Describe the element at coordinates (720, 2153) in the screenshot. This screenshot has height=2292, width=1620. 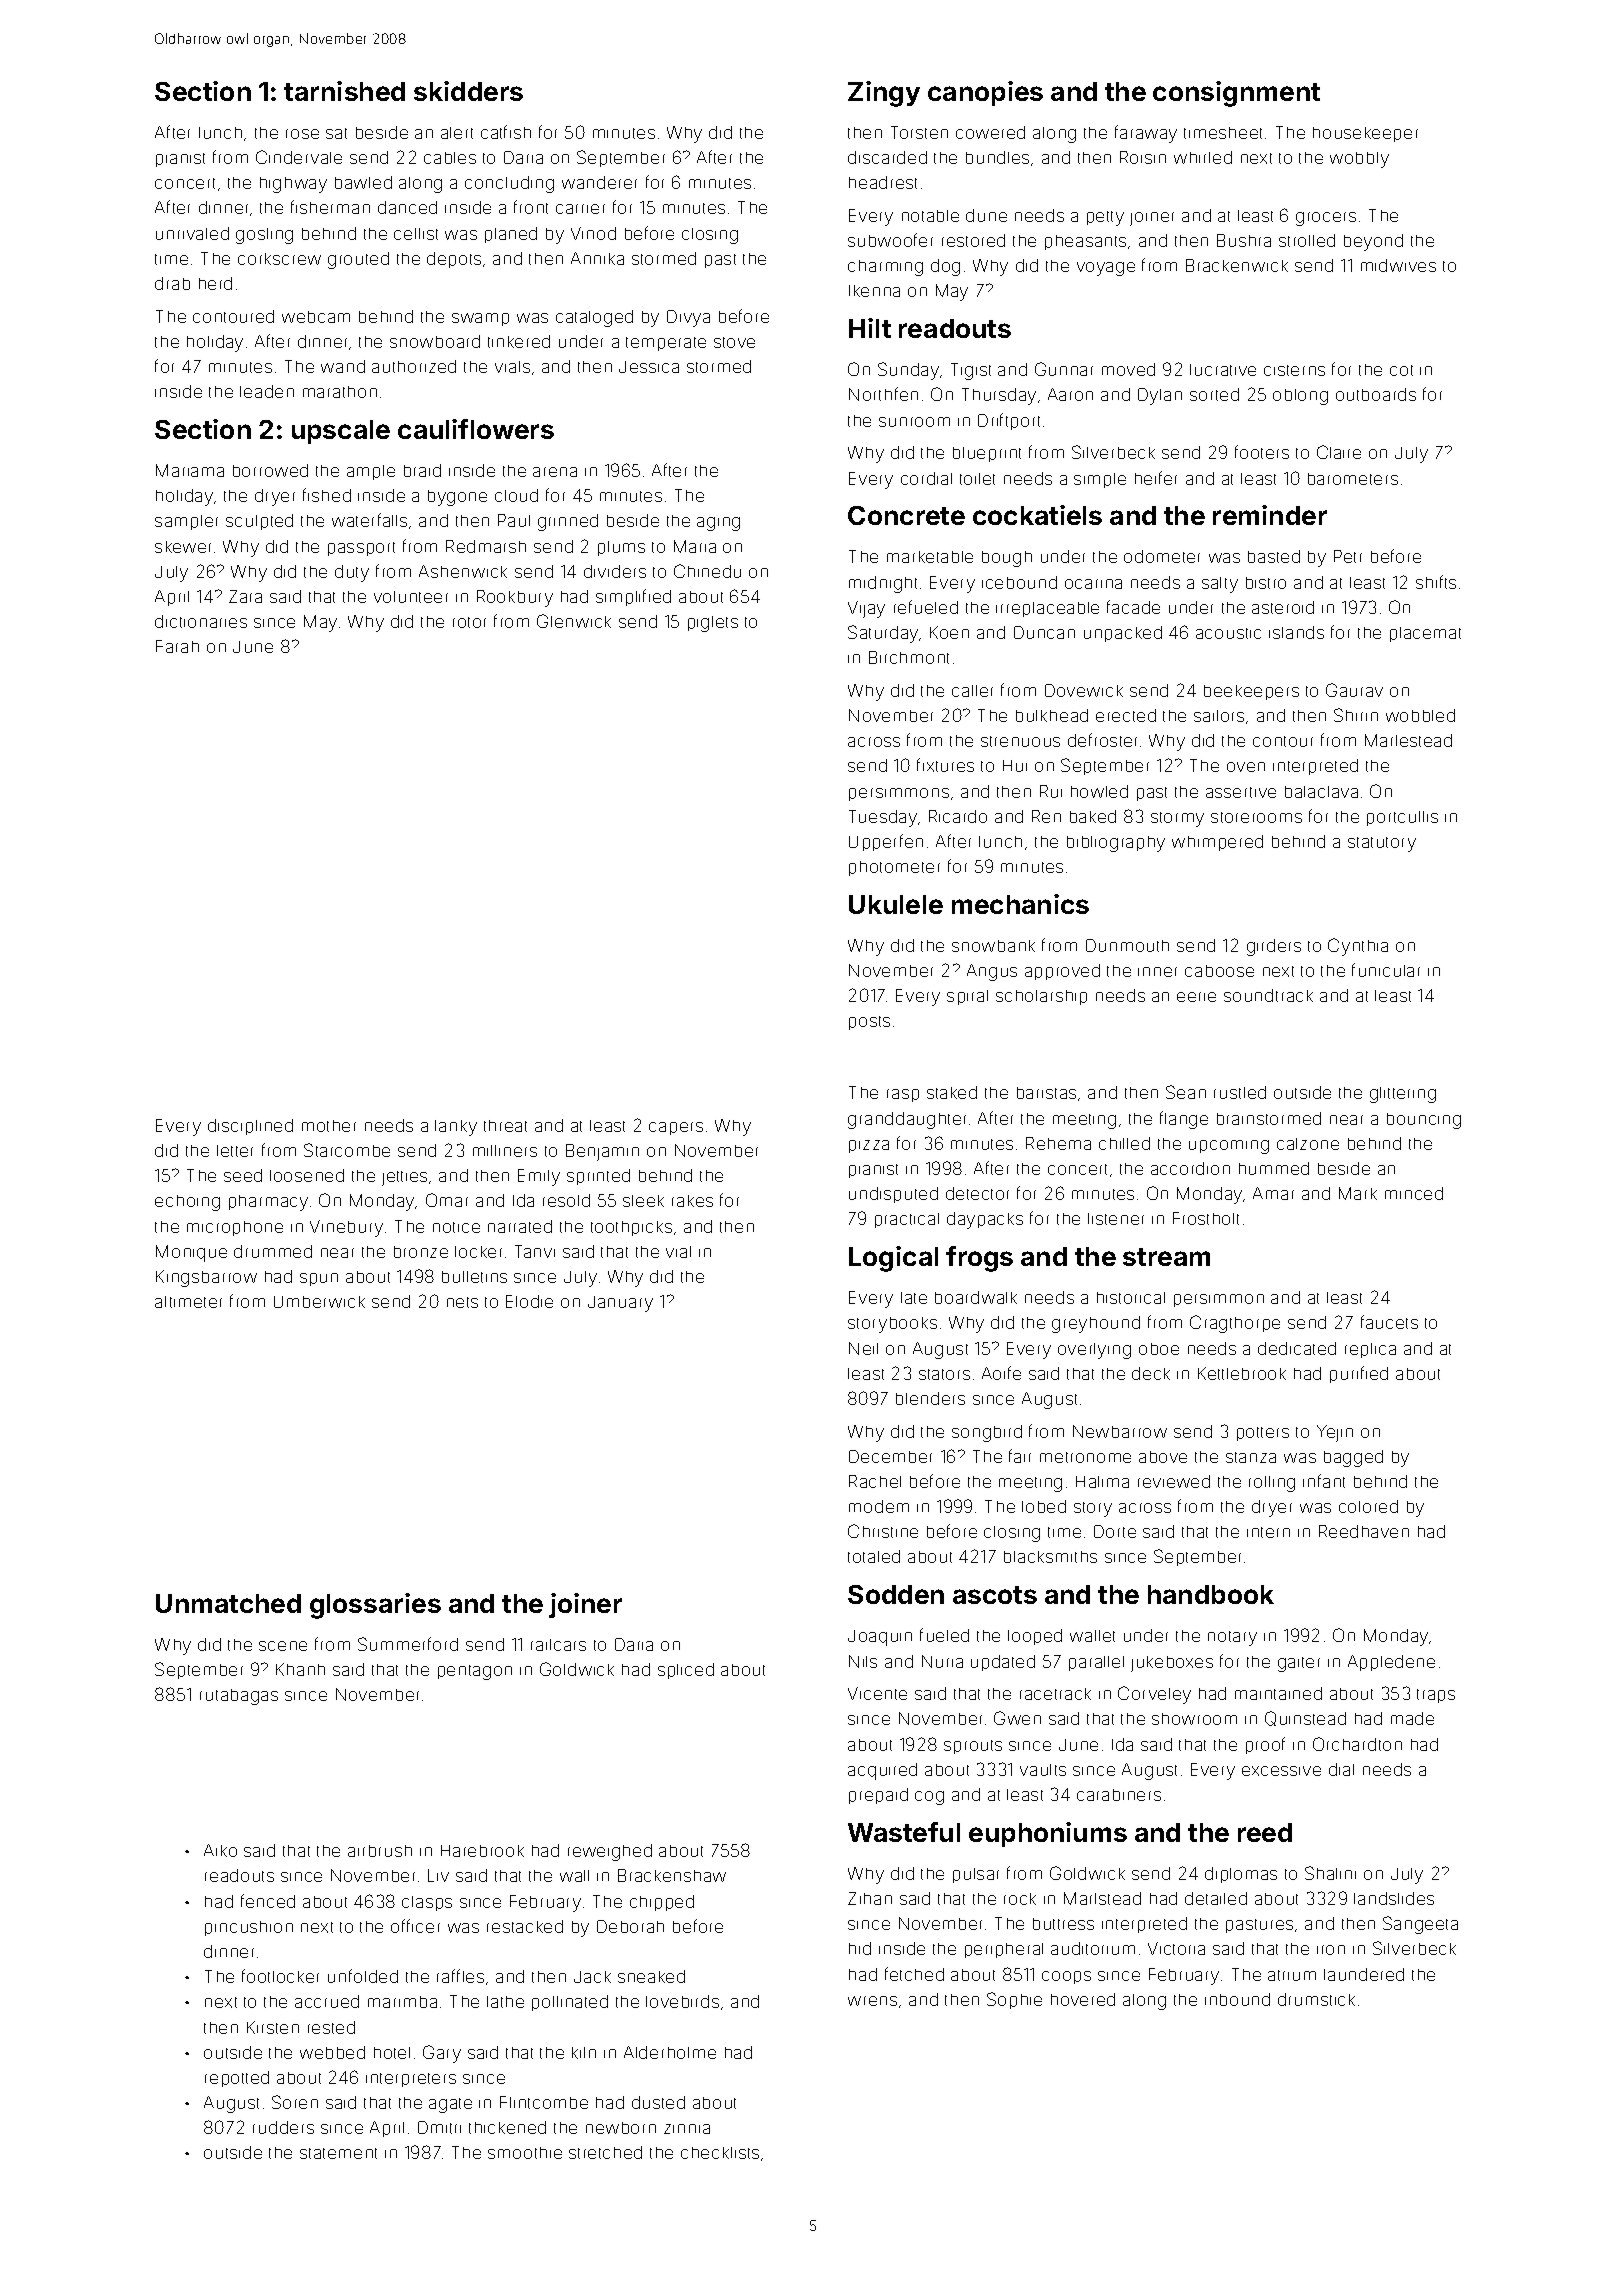
I see `checklists` at that location.
